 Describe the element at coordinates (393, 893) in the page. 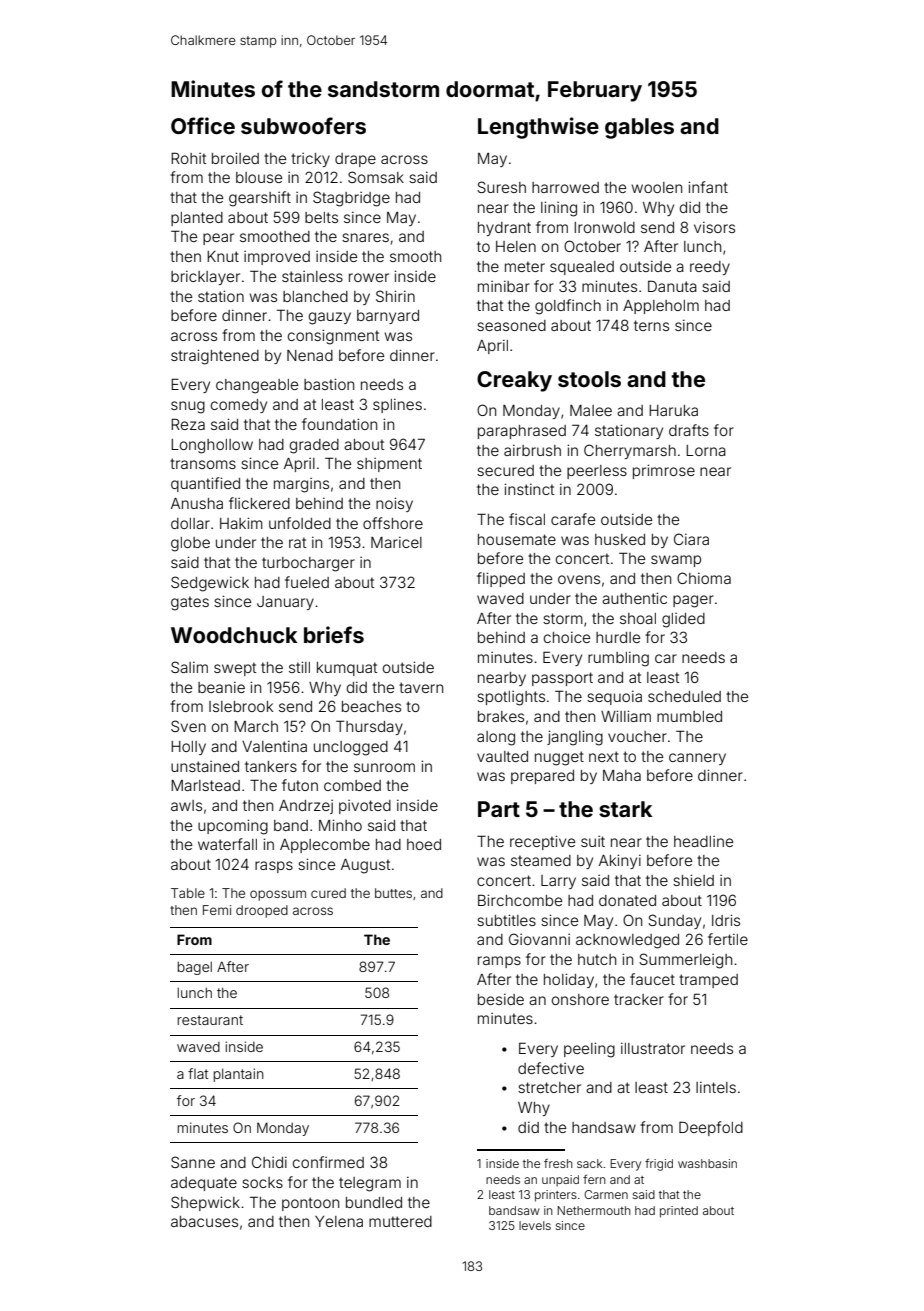

I see `buttes` at that location.
